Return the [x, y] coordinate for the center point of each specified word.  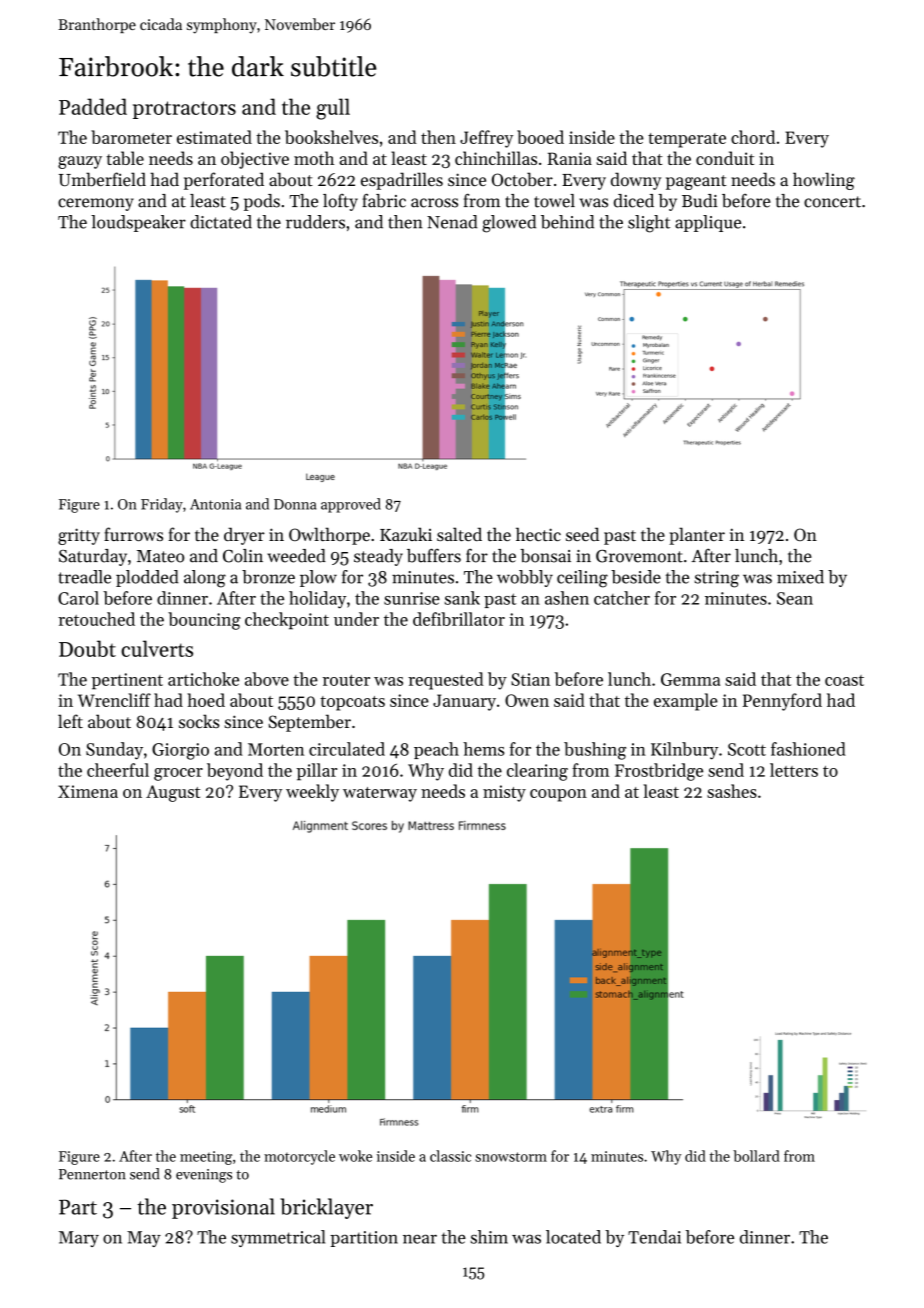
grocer [178, 774]
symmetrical [278, 1238]
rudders [315, 222]
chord [753, 137]
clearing [537, 772]
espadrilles [402, 181]
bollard [756, 1156]
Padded [93, 106]
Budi [700, 201]
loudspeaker [138, 223]
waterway [380, 794]
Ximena [88, 791]
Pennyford [782, 702]
